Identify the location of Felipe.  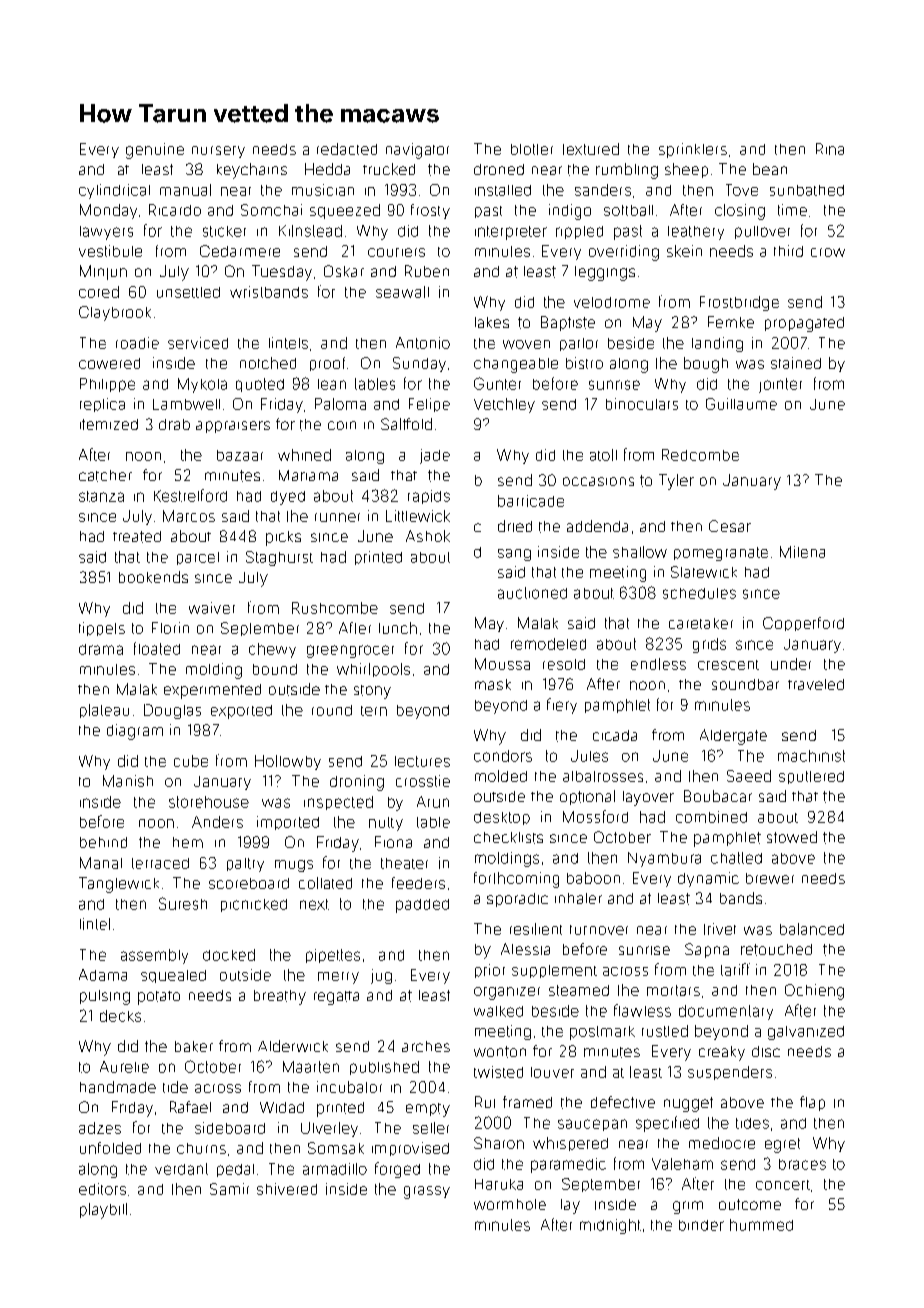
(429, 405).
